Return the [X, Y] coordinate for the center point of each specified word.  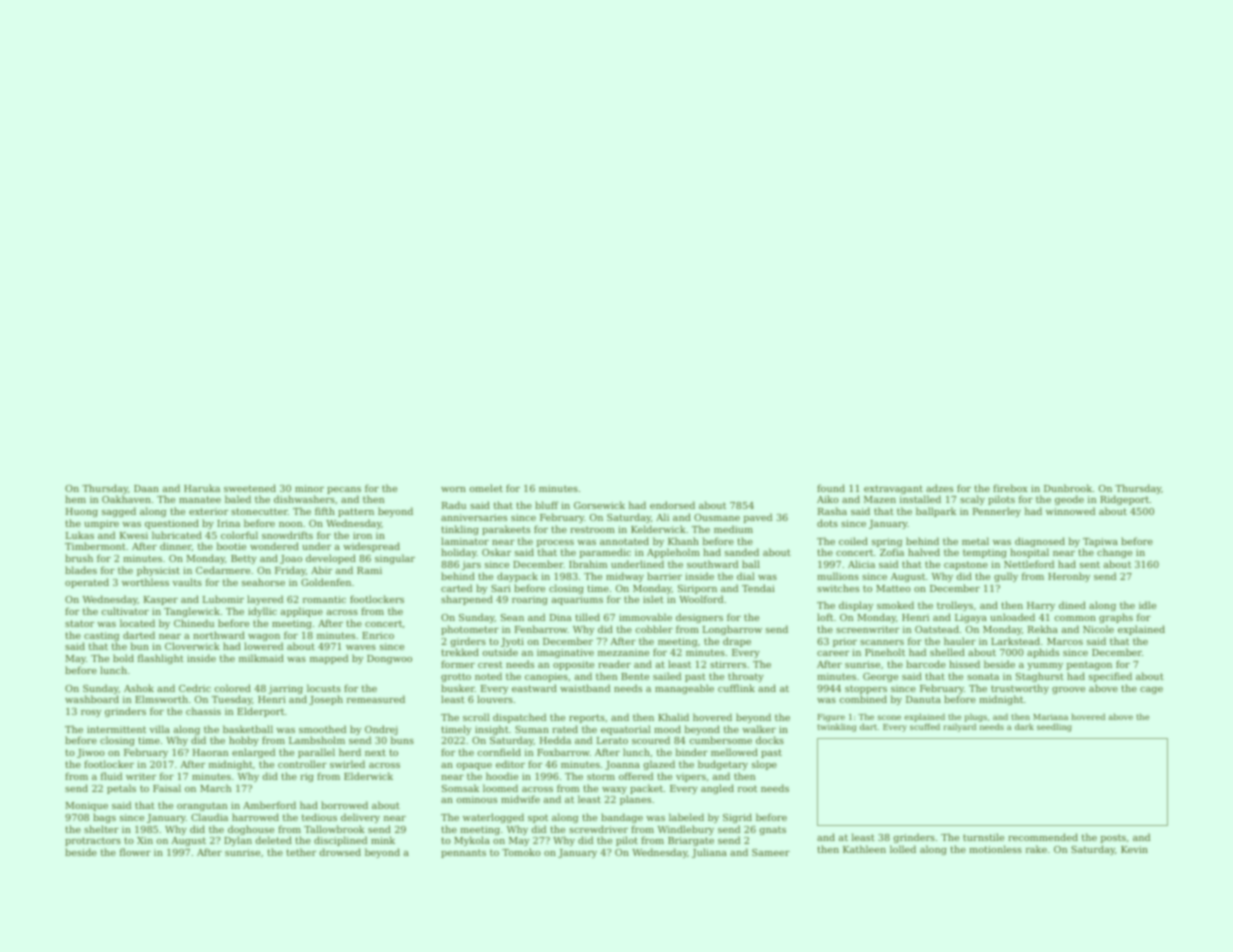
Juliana [709, 853]
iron [362, 535]
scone [889, 717]
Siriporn [697, 589]
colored [233, 688]
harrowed [255, 817]
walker [759, 729]
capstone [966, 565]
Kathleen [864, 849]
